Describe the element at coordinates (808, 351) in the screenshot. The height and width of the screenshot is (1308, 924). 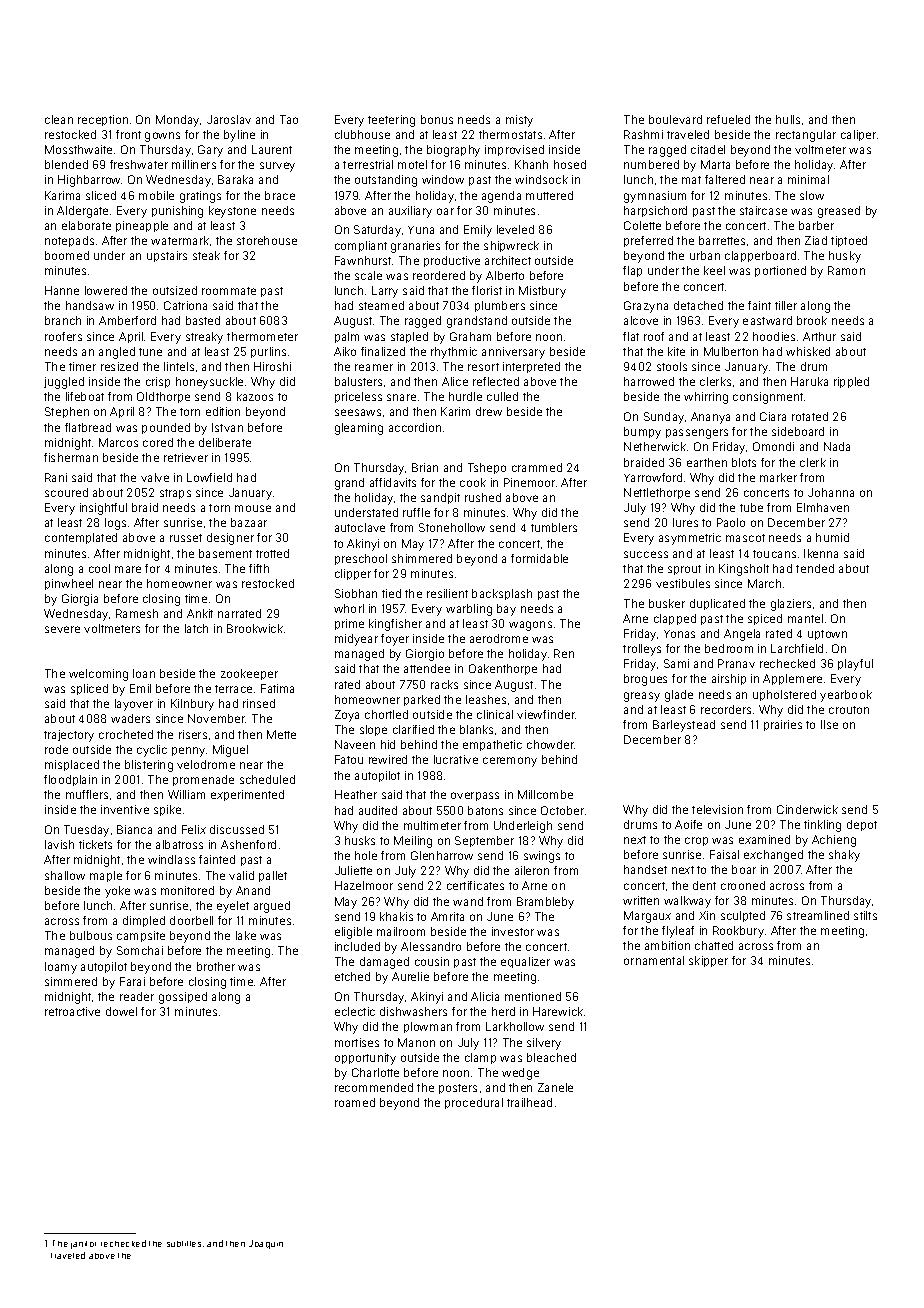
I see `whisked` at that location.
